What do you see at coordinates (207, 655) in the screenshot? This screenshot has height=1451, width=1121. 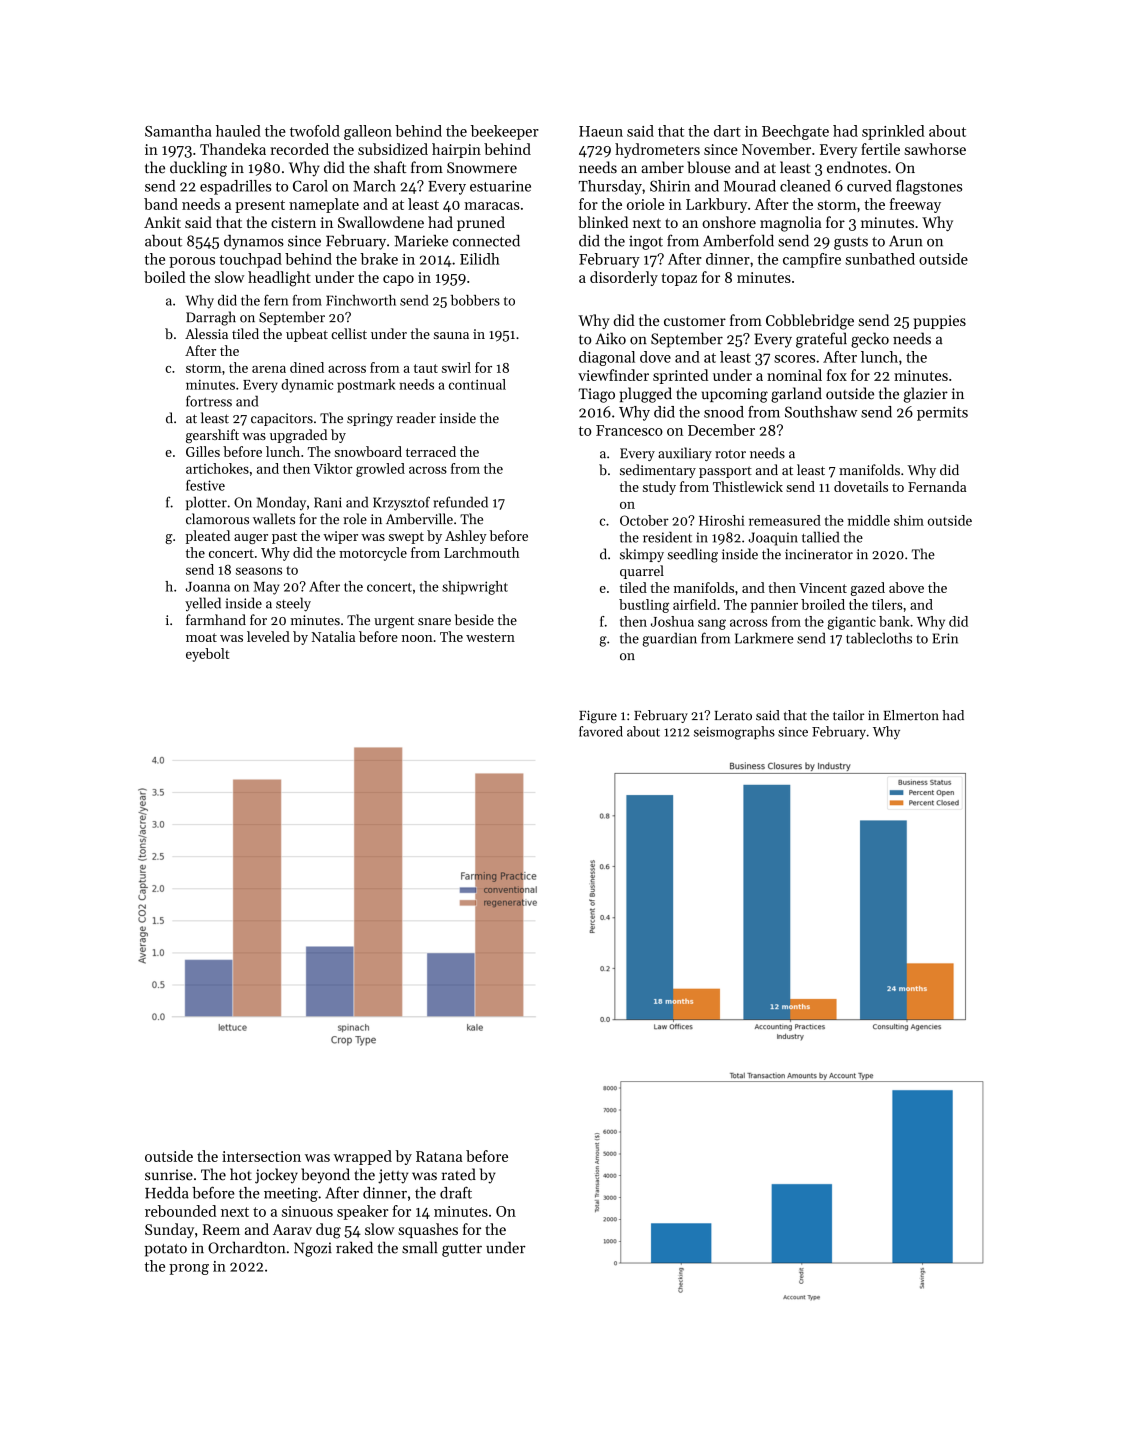 I see `eyebolt` at bounding box center [207, 655].
